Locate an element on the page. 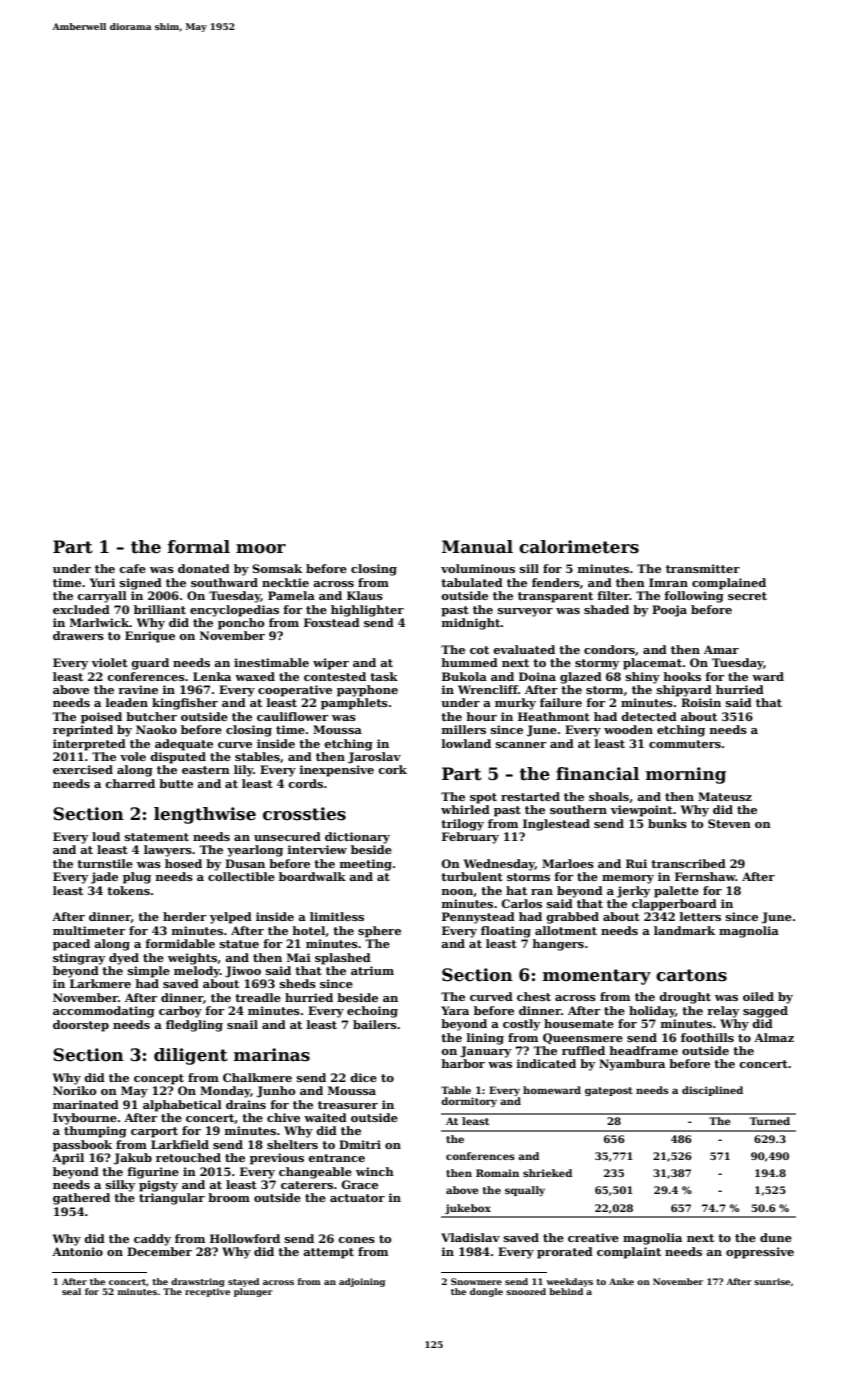 This image has width=849, height=1400. Dmitri is located at coordinates (360, 1144).
